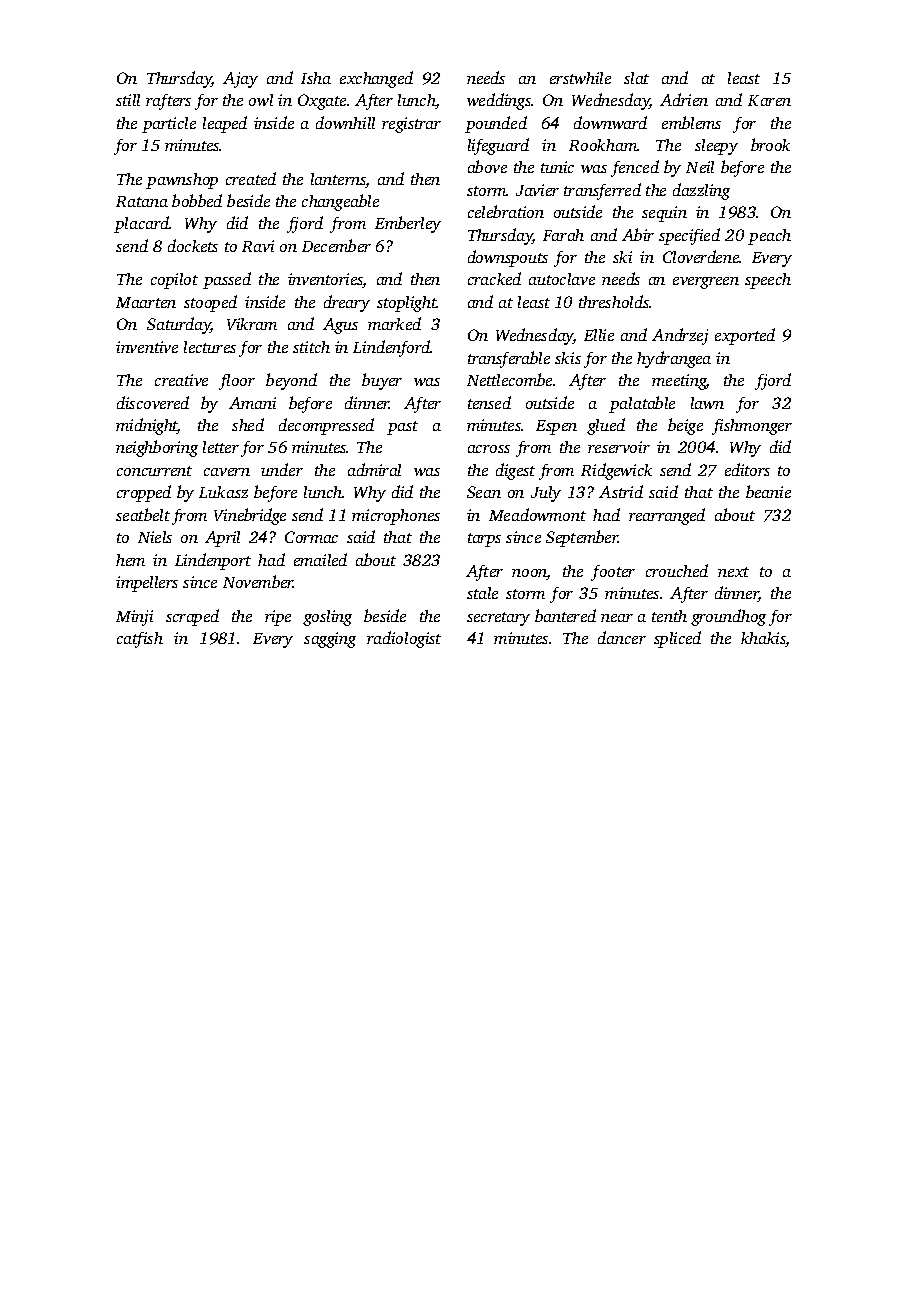  I want to click on next, so click(733, 572).
